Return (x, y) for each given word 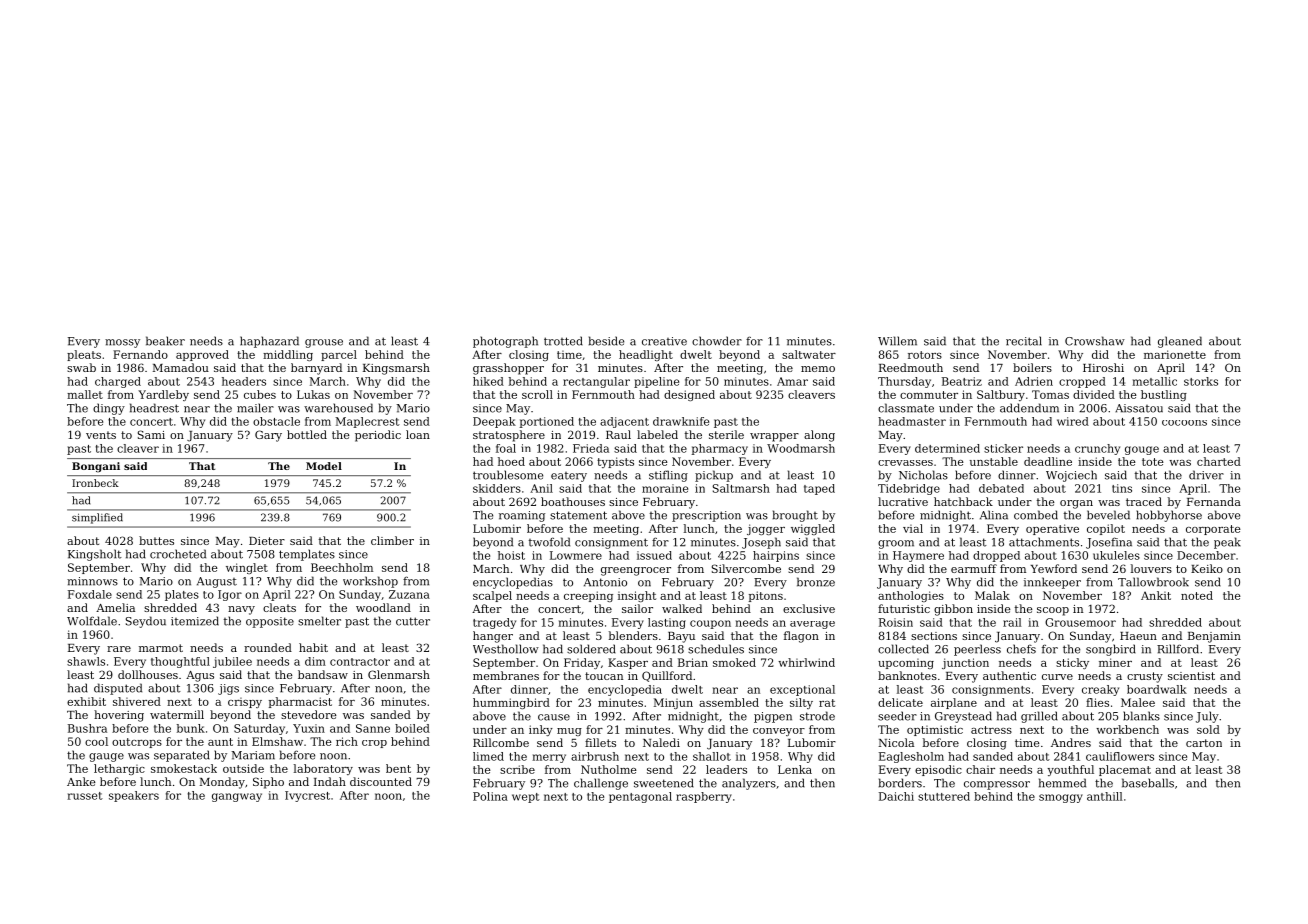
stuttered (944, 796)
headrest (154, 408)
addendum (1029, 408)
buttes (156, 540)
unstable (994, 461)
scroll (537, 394)
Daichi (896, 796)
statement (578, 515)
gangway (237, 797)
